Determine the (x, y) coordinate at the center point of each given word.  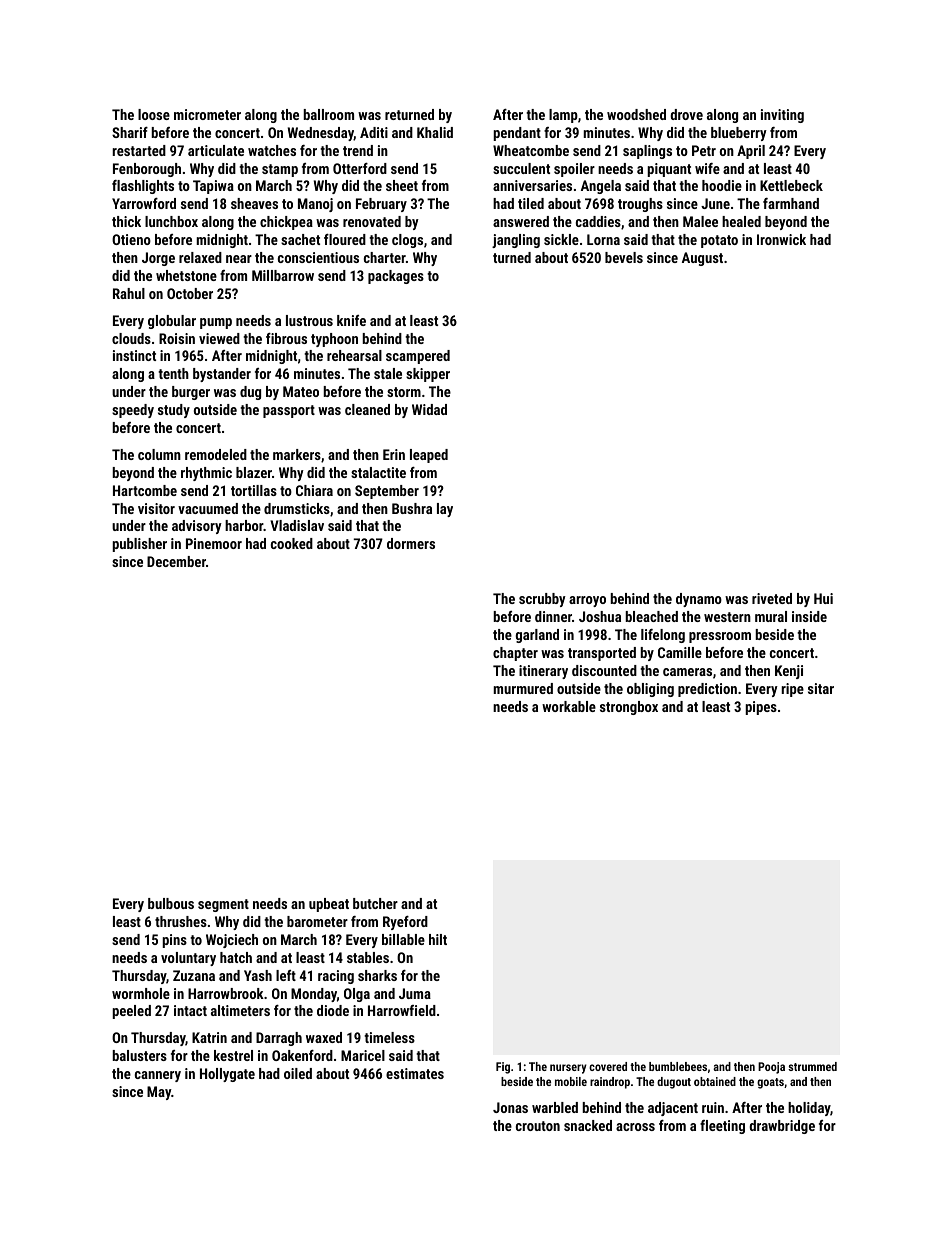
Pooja (771, 1068)
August (702, 259)
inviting (782, 116)
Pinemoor (214, 543)
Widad (429, 409)
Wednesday (321, 134)
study (174, 411)
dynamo (699, 600)
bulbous (171, 903)
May (159, 1093)
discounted (604, 670)
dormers (411, 543)
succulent (521, 168)
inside (809, 616)
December (176, 561)
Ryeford (405, 923)
